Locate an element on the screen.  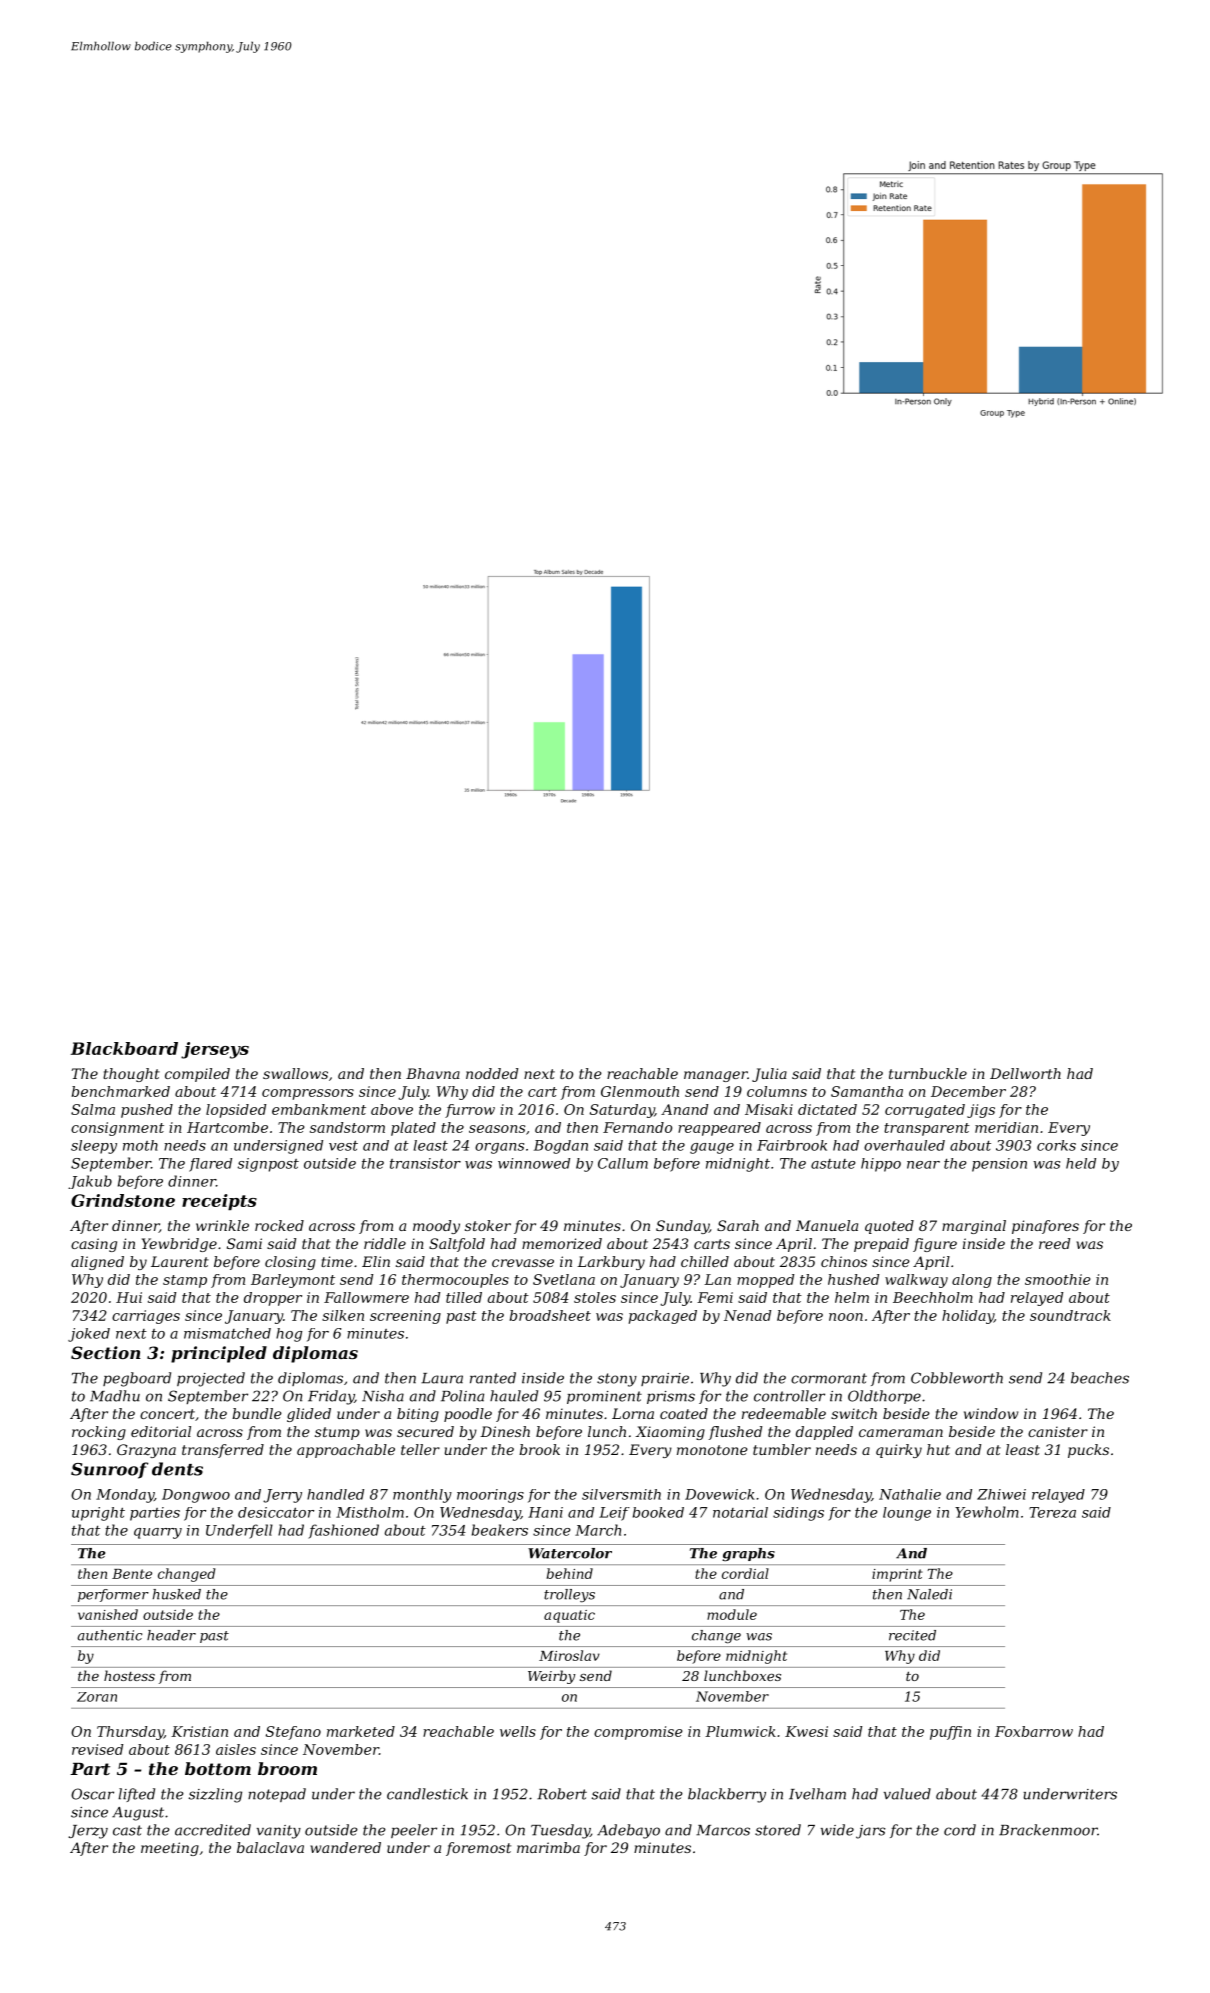
Hartcombe is located at coordinates (227, 1127).
